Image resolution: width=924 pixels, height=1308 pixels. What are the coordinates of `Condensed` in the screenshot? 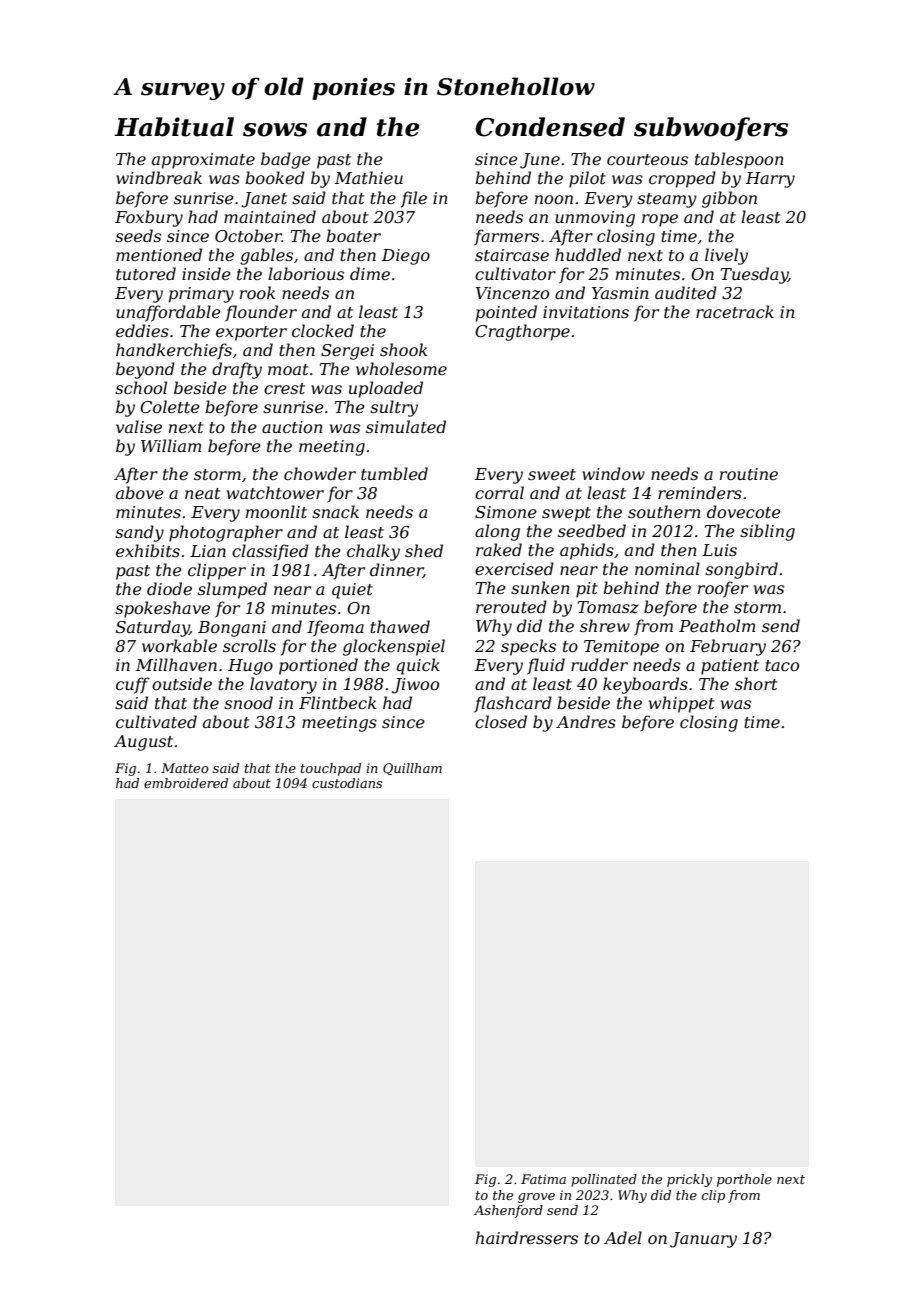 It's located at (550, 127).
